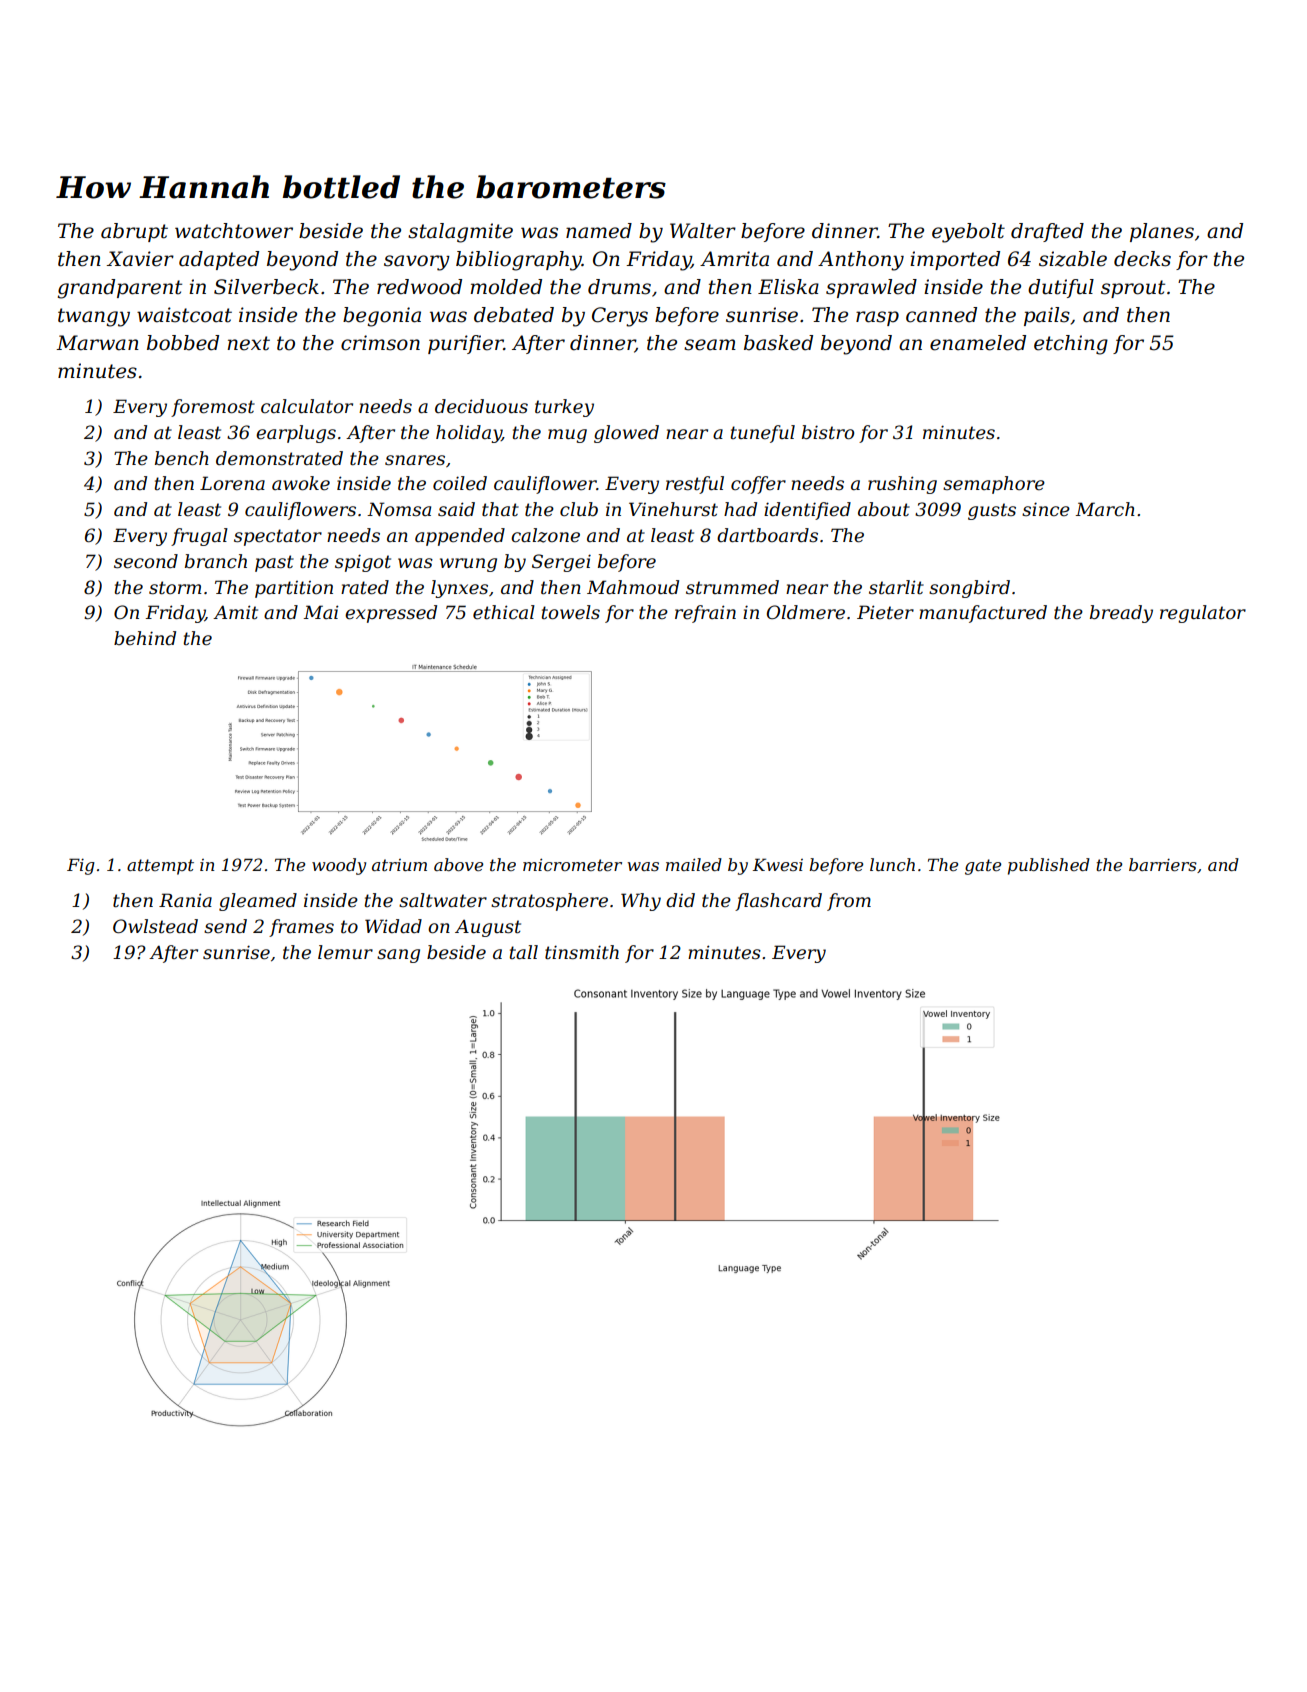  I want to click on from, so click(849, 902).
